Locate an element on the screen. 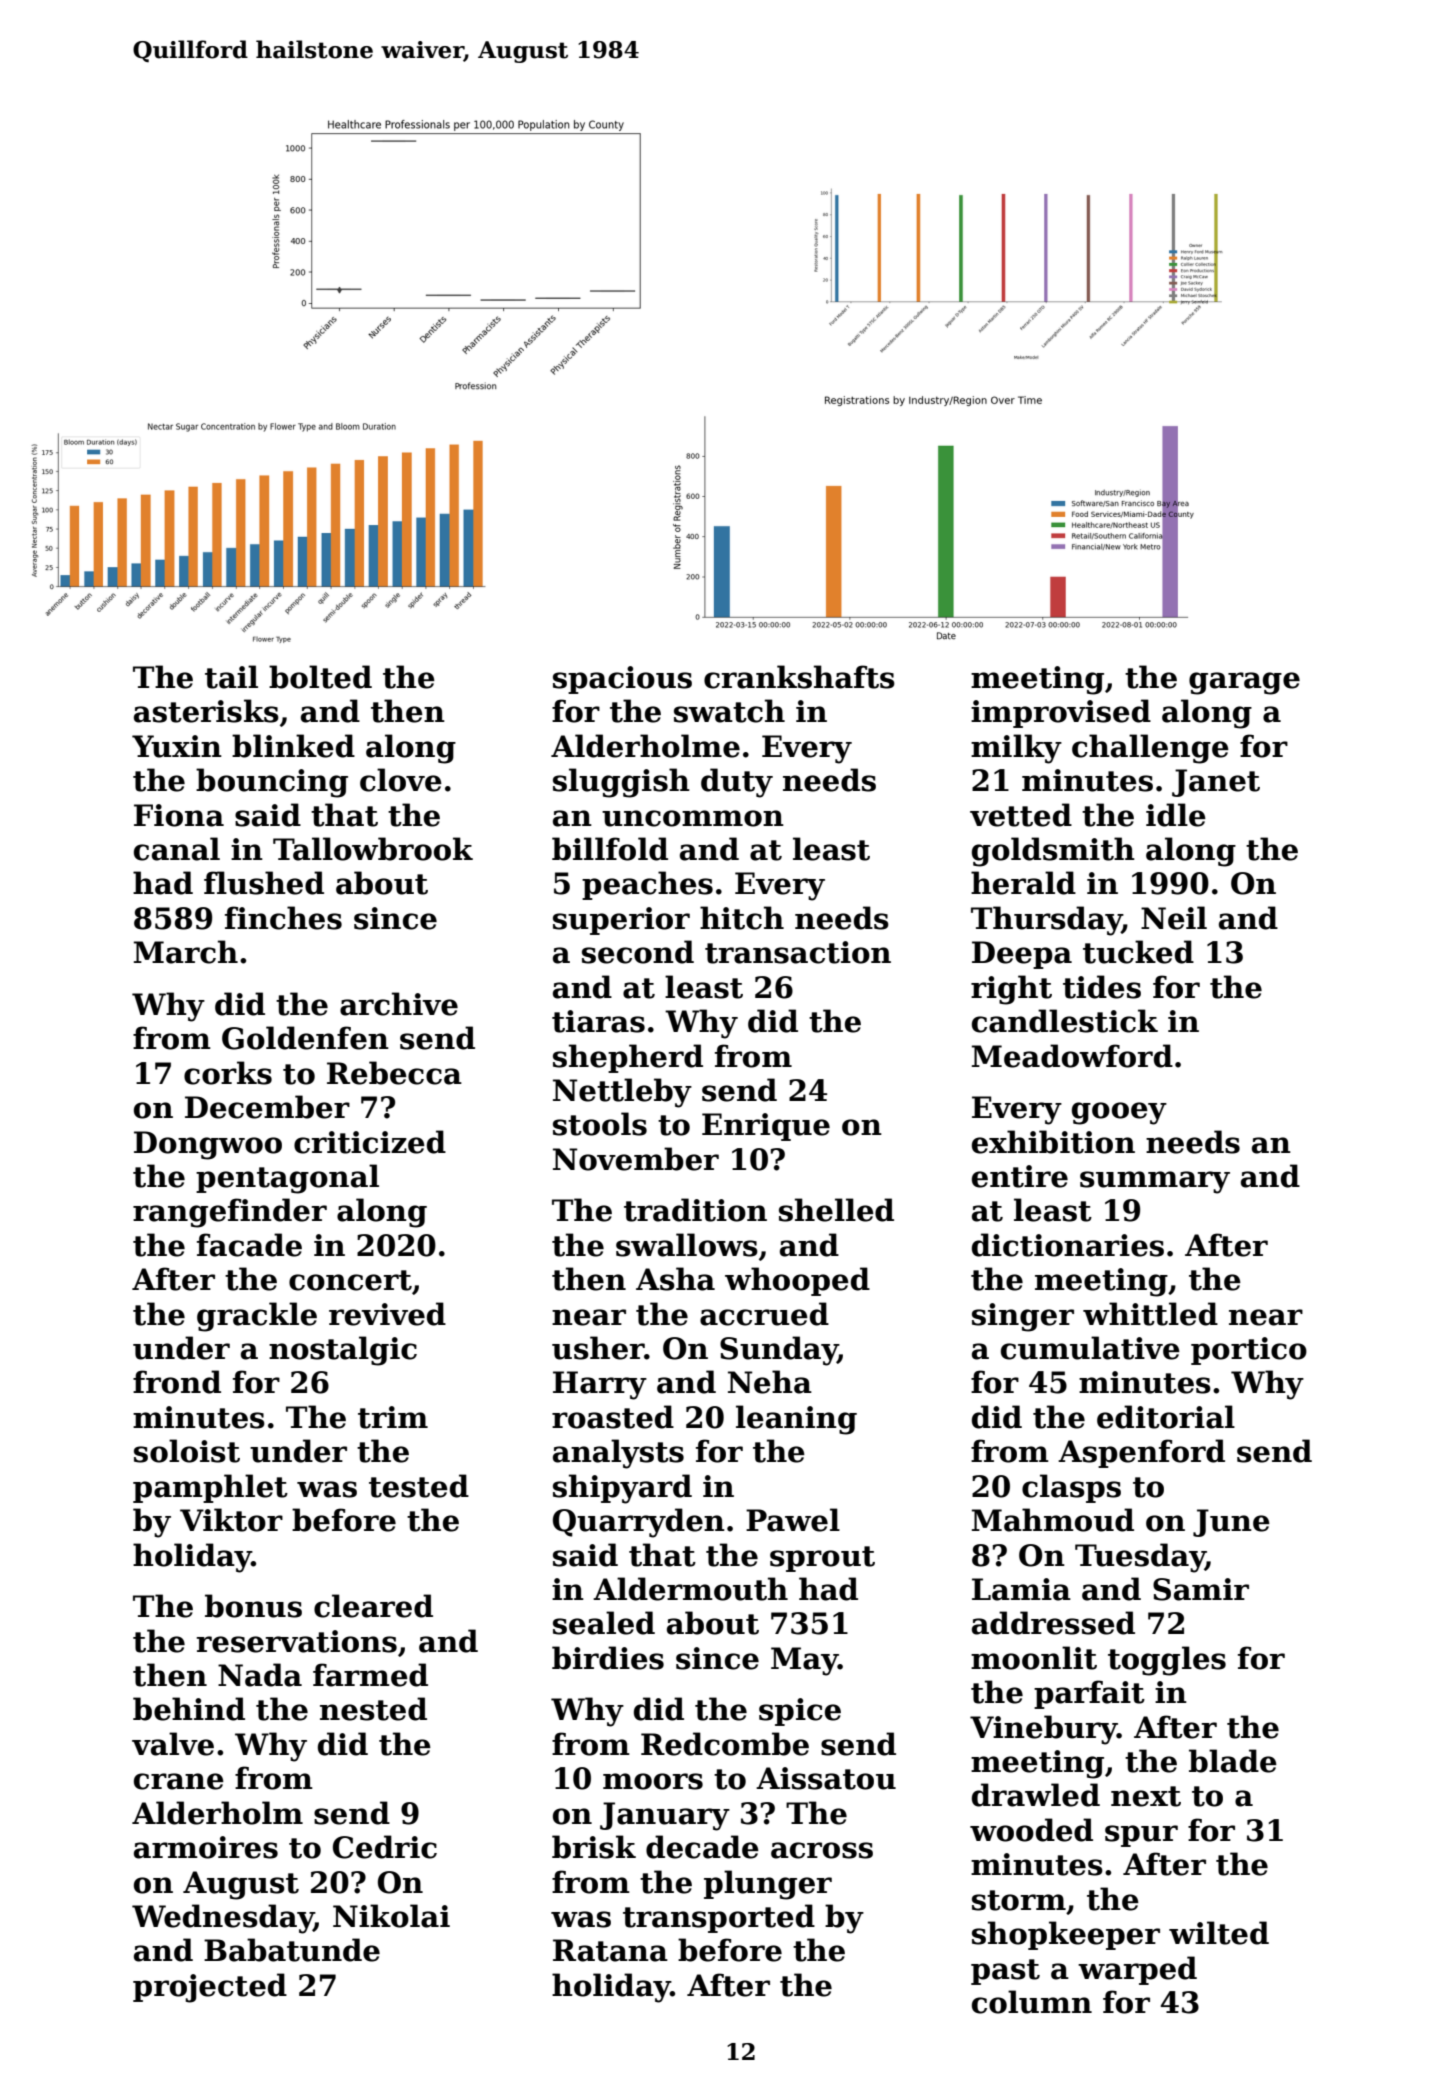 This screenshot has height=2100, width=1450. pamphlet is located at coordinates (210, 1488).
